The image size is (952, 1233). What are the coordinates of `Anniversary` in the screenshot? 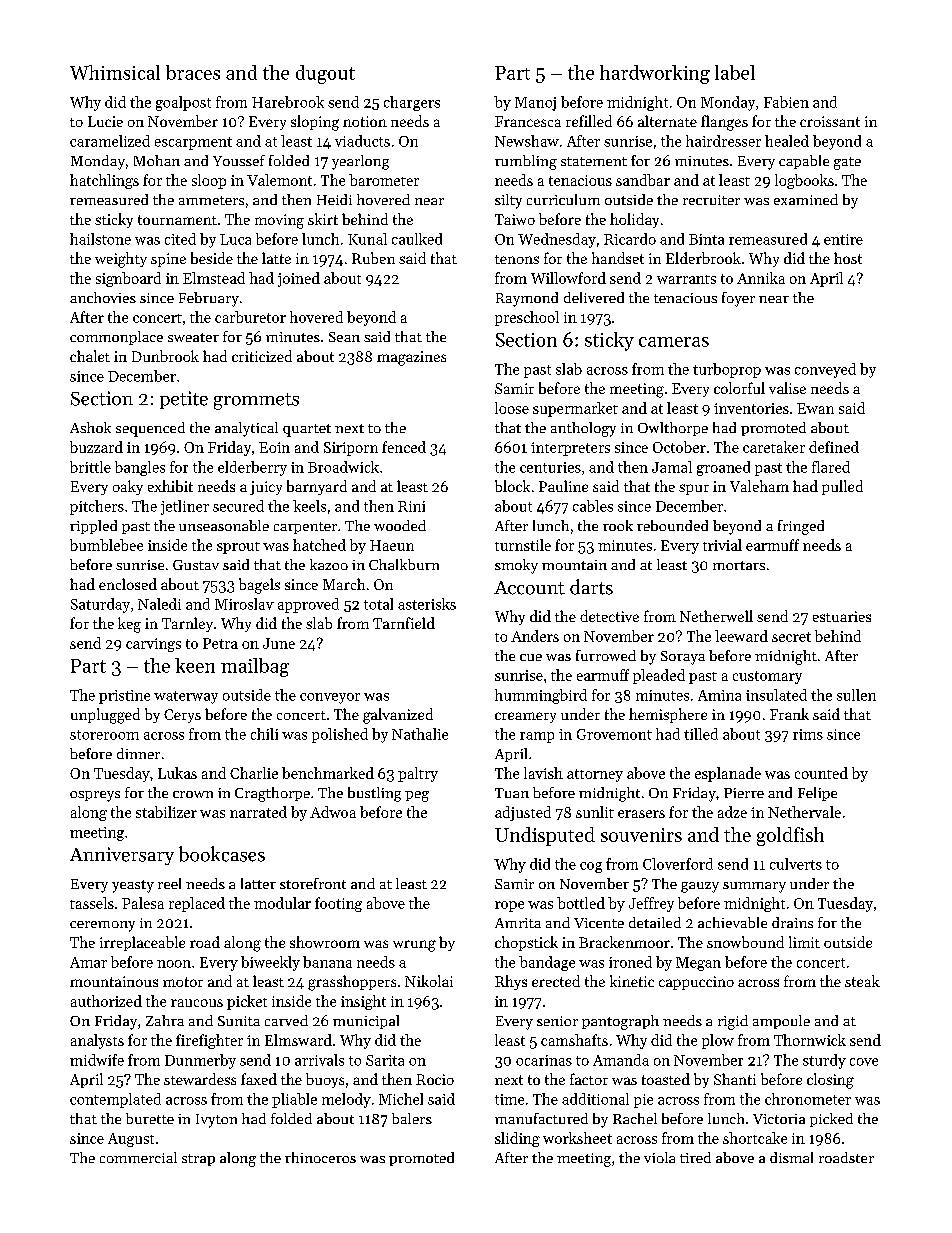 It's located at (122, 856).
